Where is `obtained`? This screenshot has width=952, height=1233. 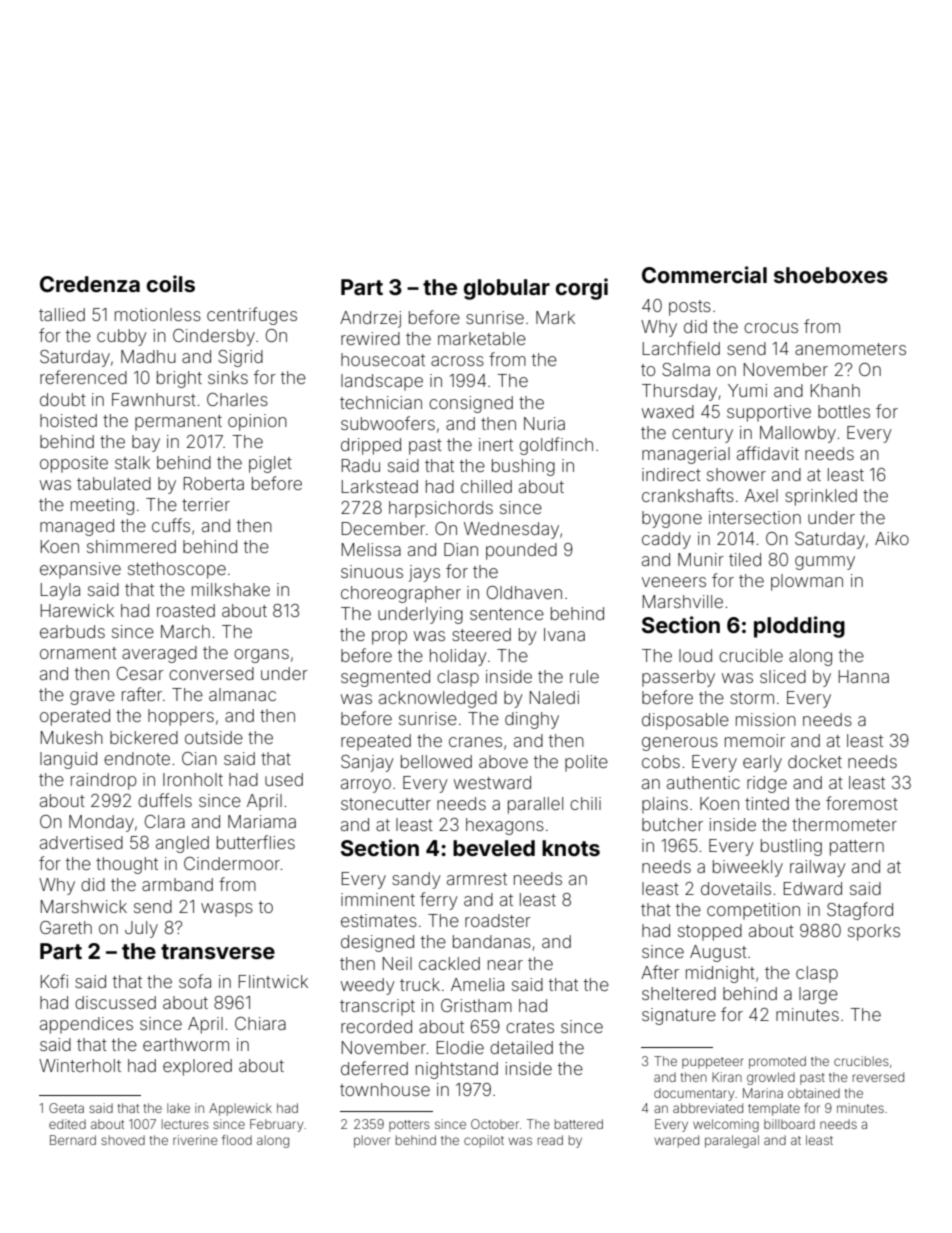
obtained is located at coordinates (814, 1093).
